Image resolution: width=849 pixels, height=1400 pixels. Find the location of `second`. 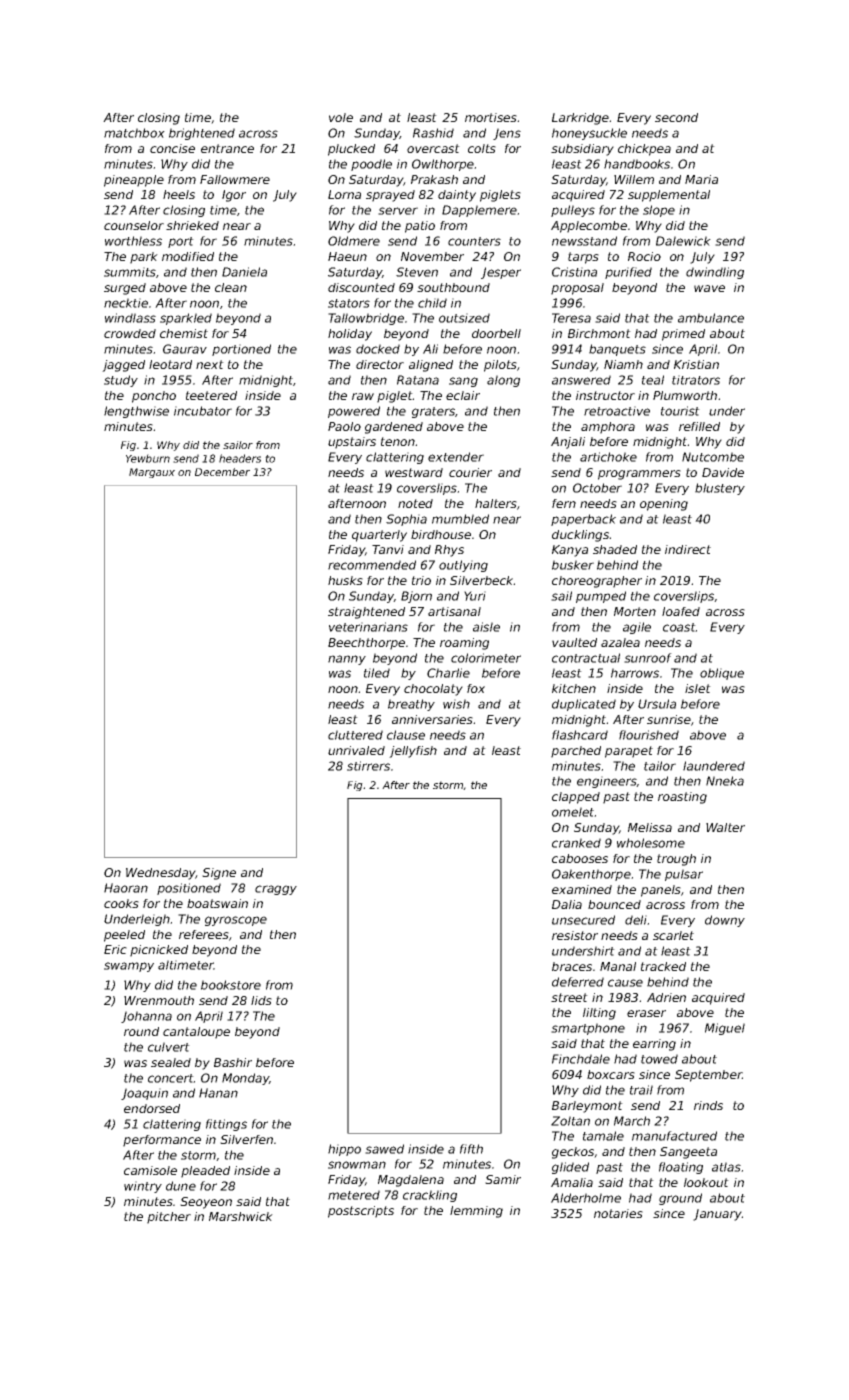

second is located at coordinates (676, 117).
